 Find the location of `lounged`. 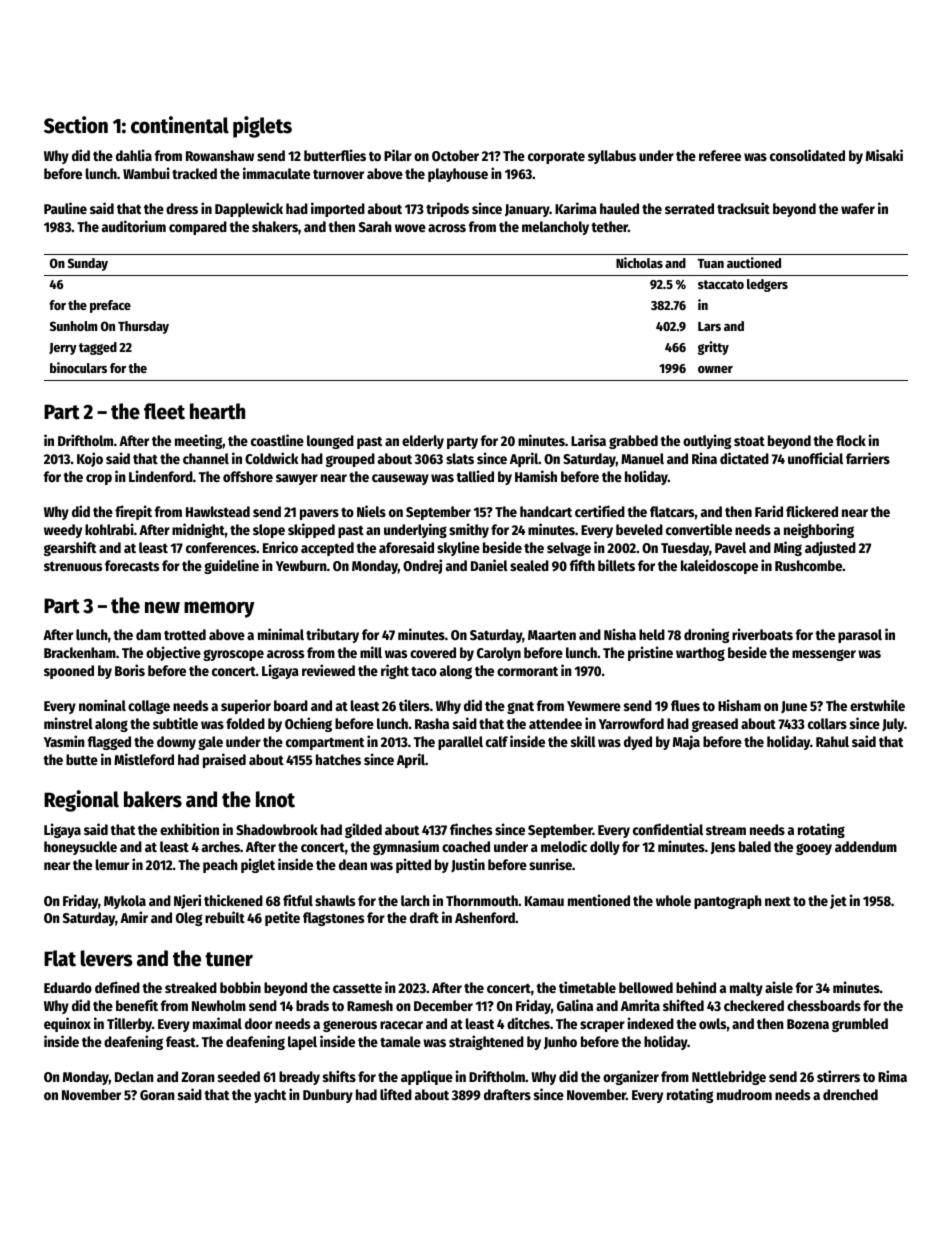

lounged is located at coordinates (330, 442).
